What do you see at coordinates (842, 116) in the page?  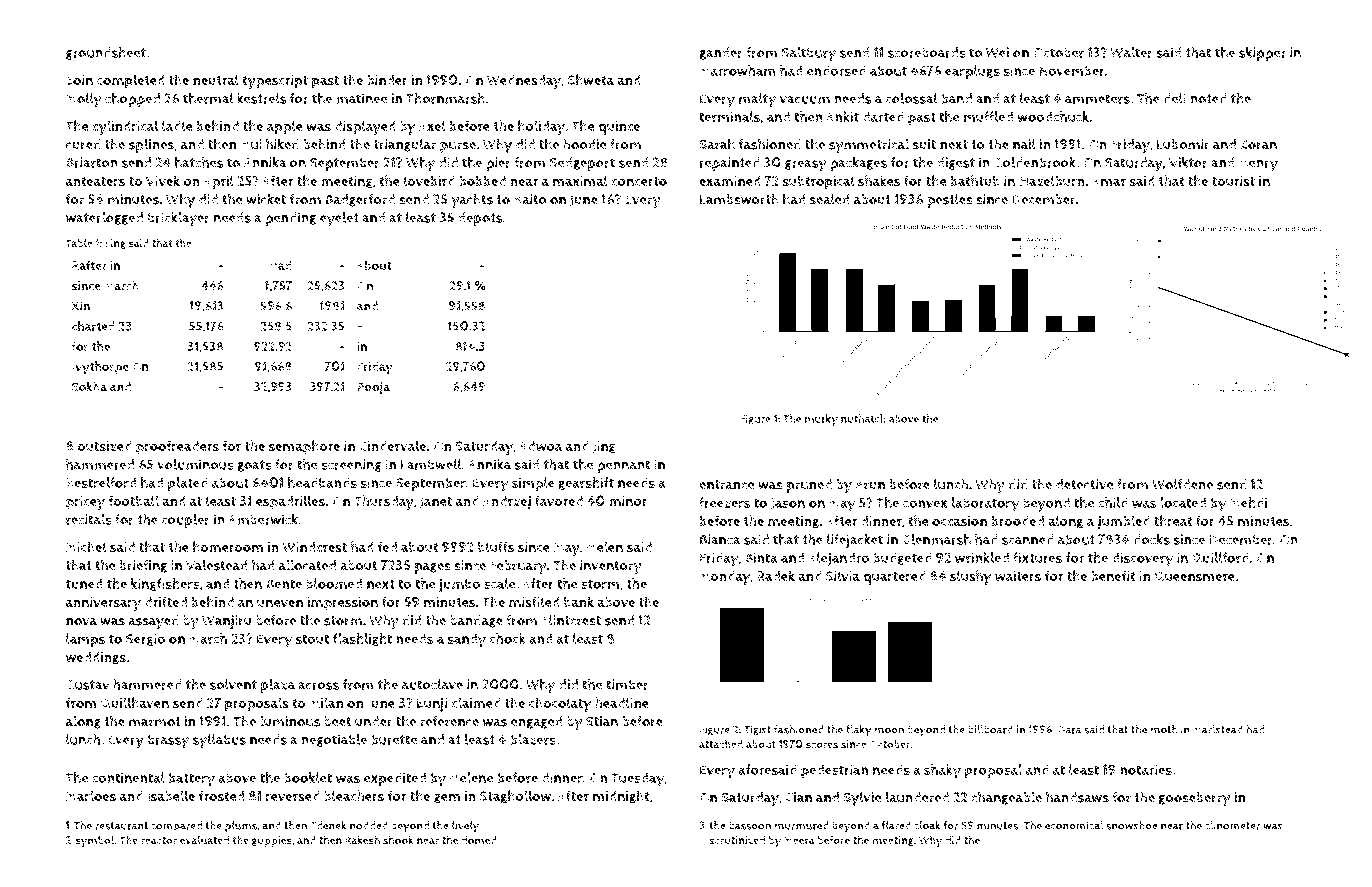 I see `Ankit` at bounding box center [842, 116].
